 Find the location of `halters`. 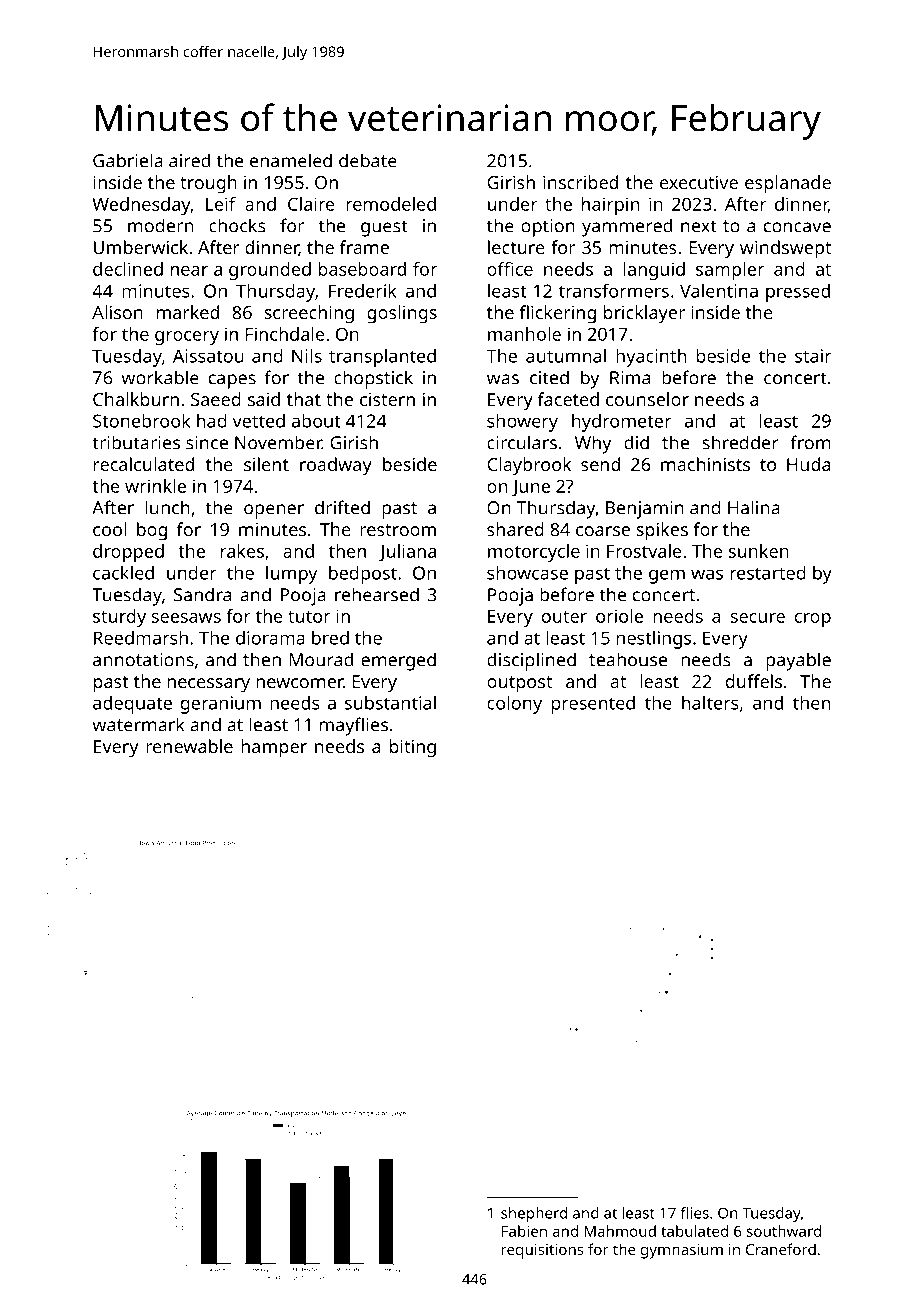

halters is located at coordinates (710, 703).
